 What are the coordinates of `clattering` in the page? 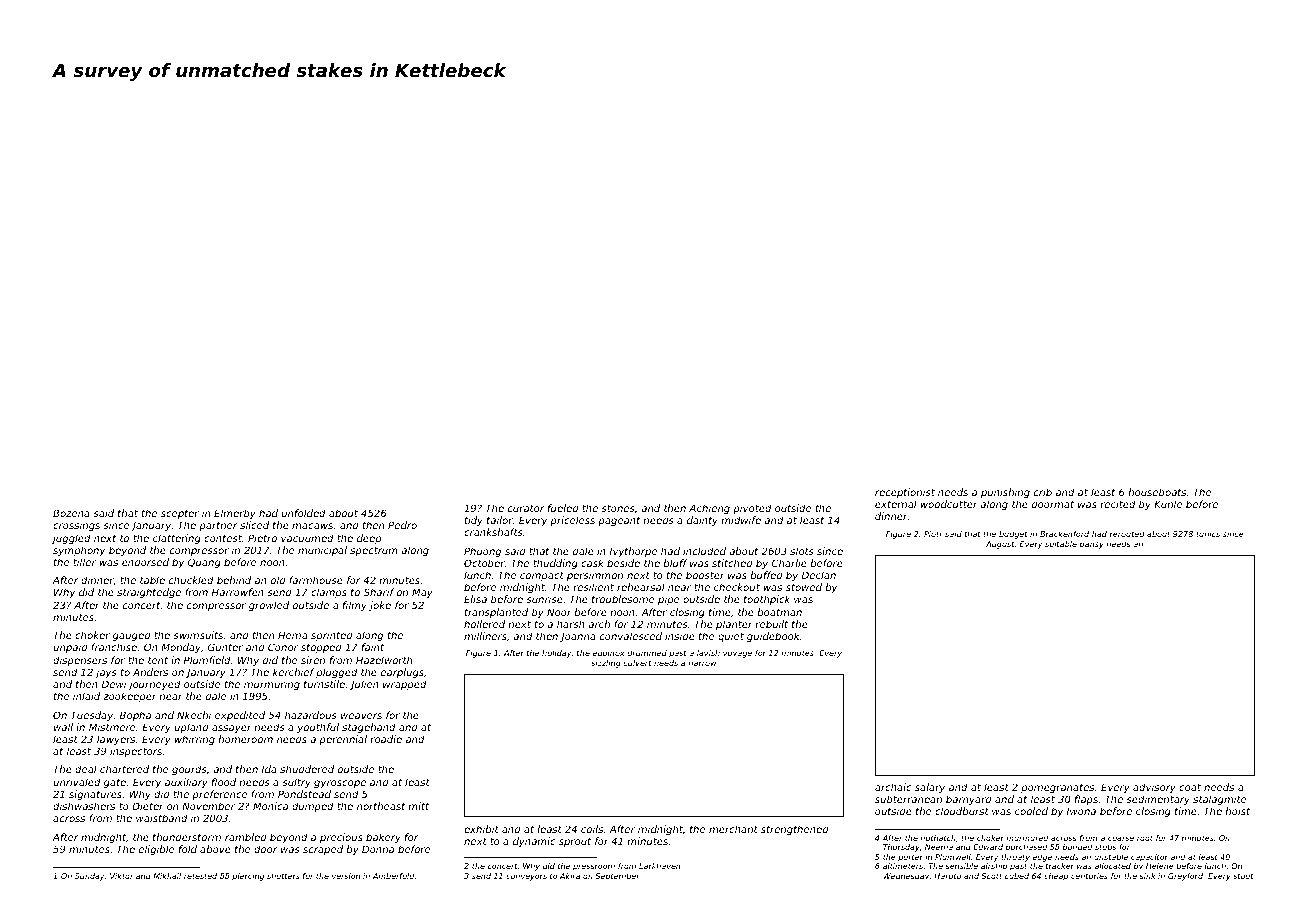 It's located at (177, 539).
